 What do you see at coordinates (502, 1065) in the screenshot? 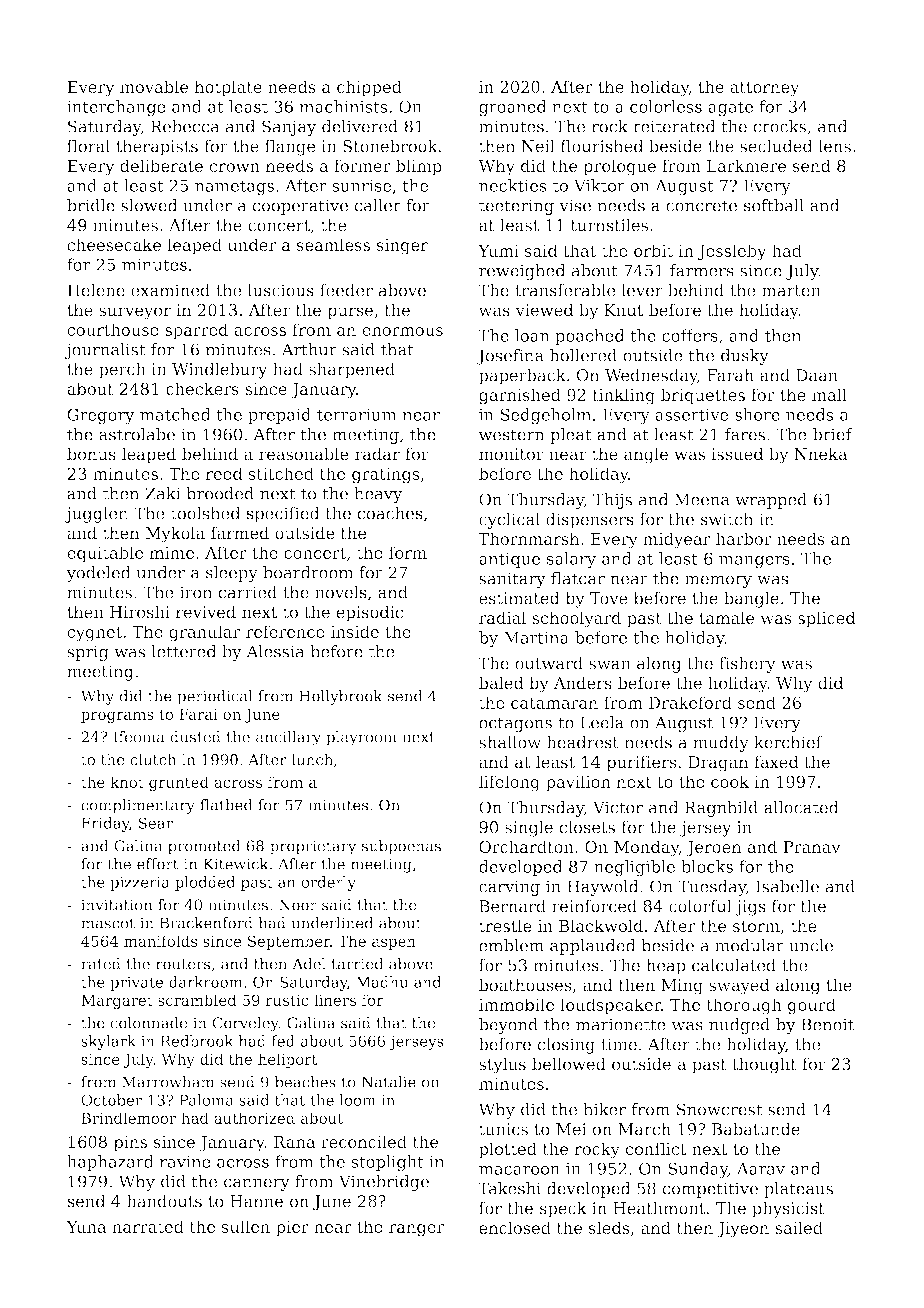
I see `stylus` at bounding box center [502, 1065].
